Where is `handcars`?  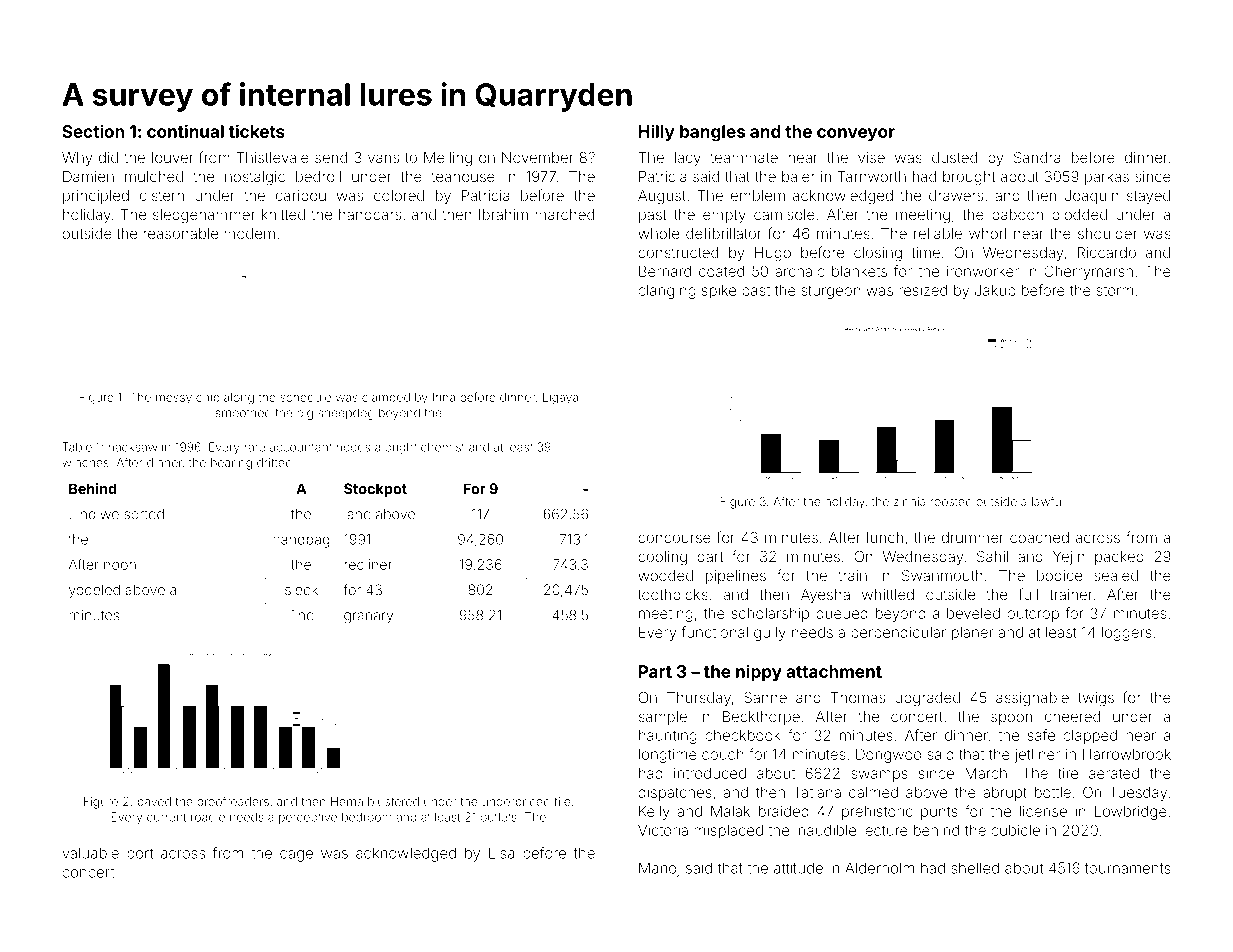
handcars is located at coordinates (370, 214).
